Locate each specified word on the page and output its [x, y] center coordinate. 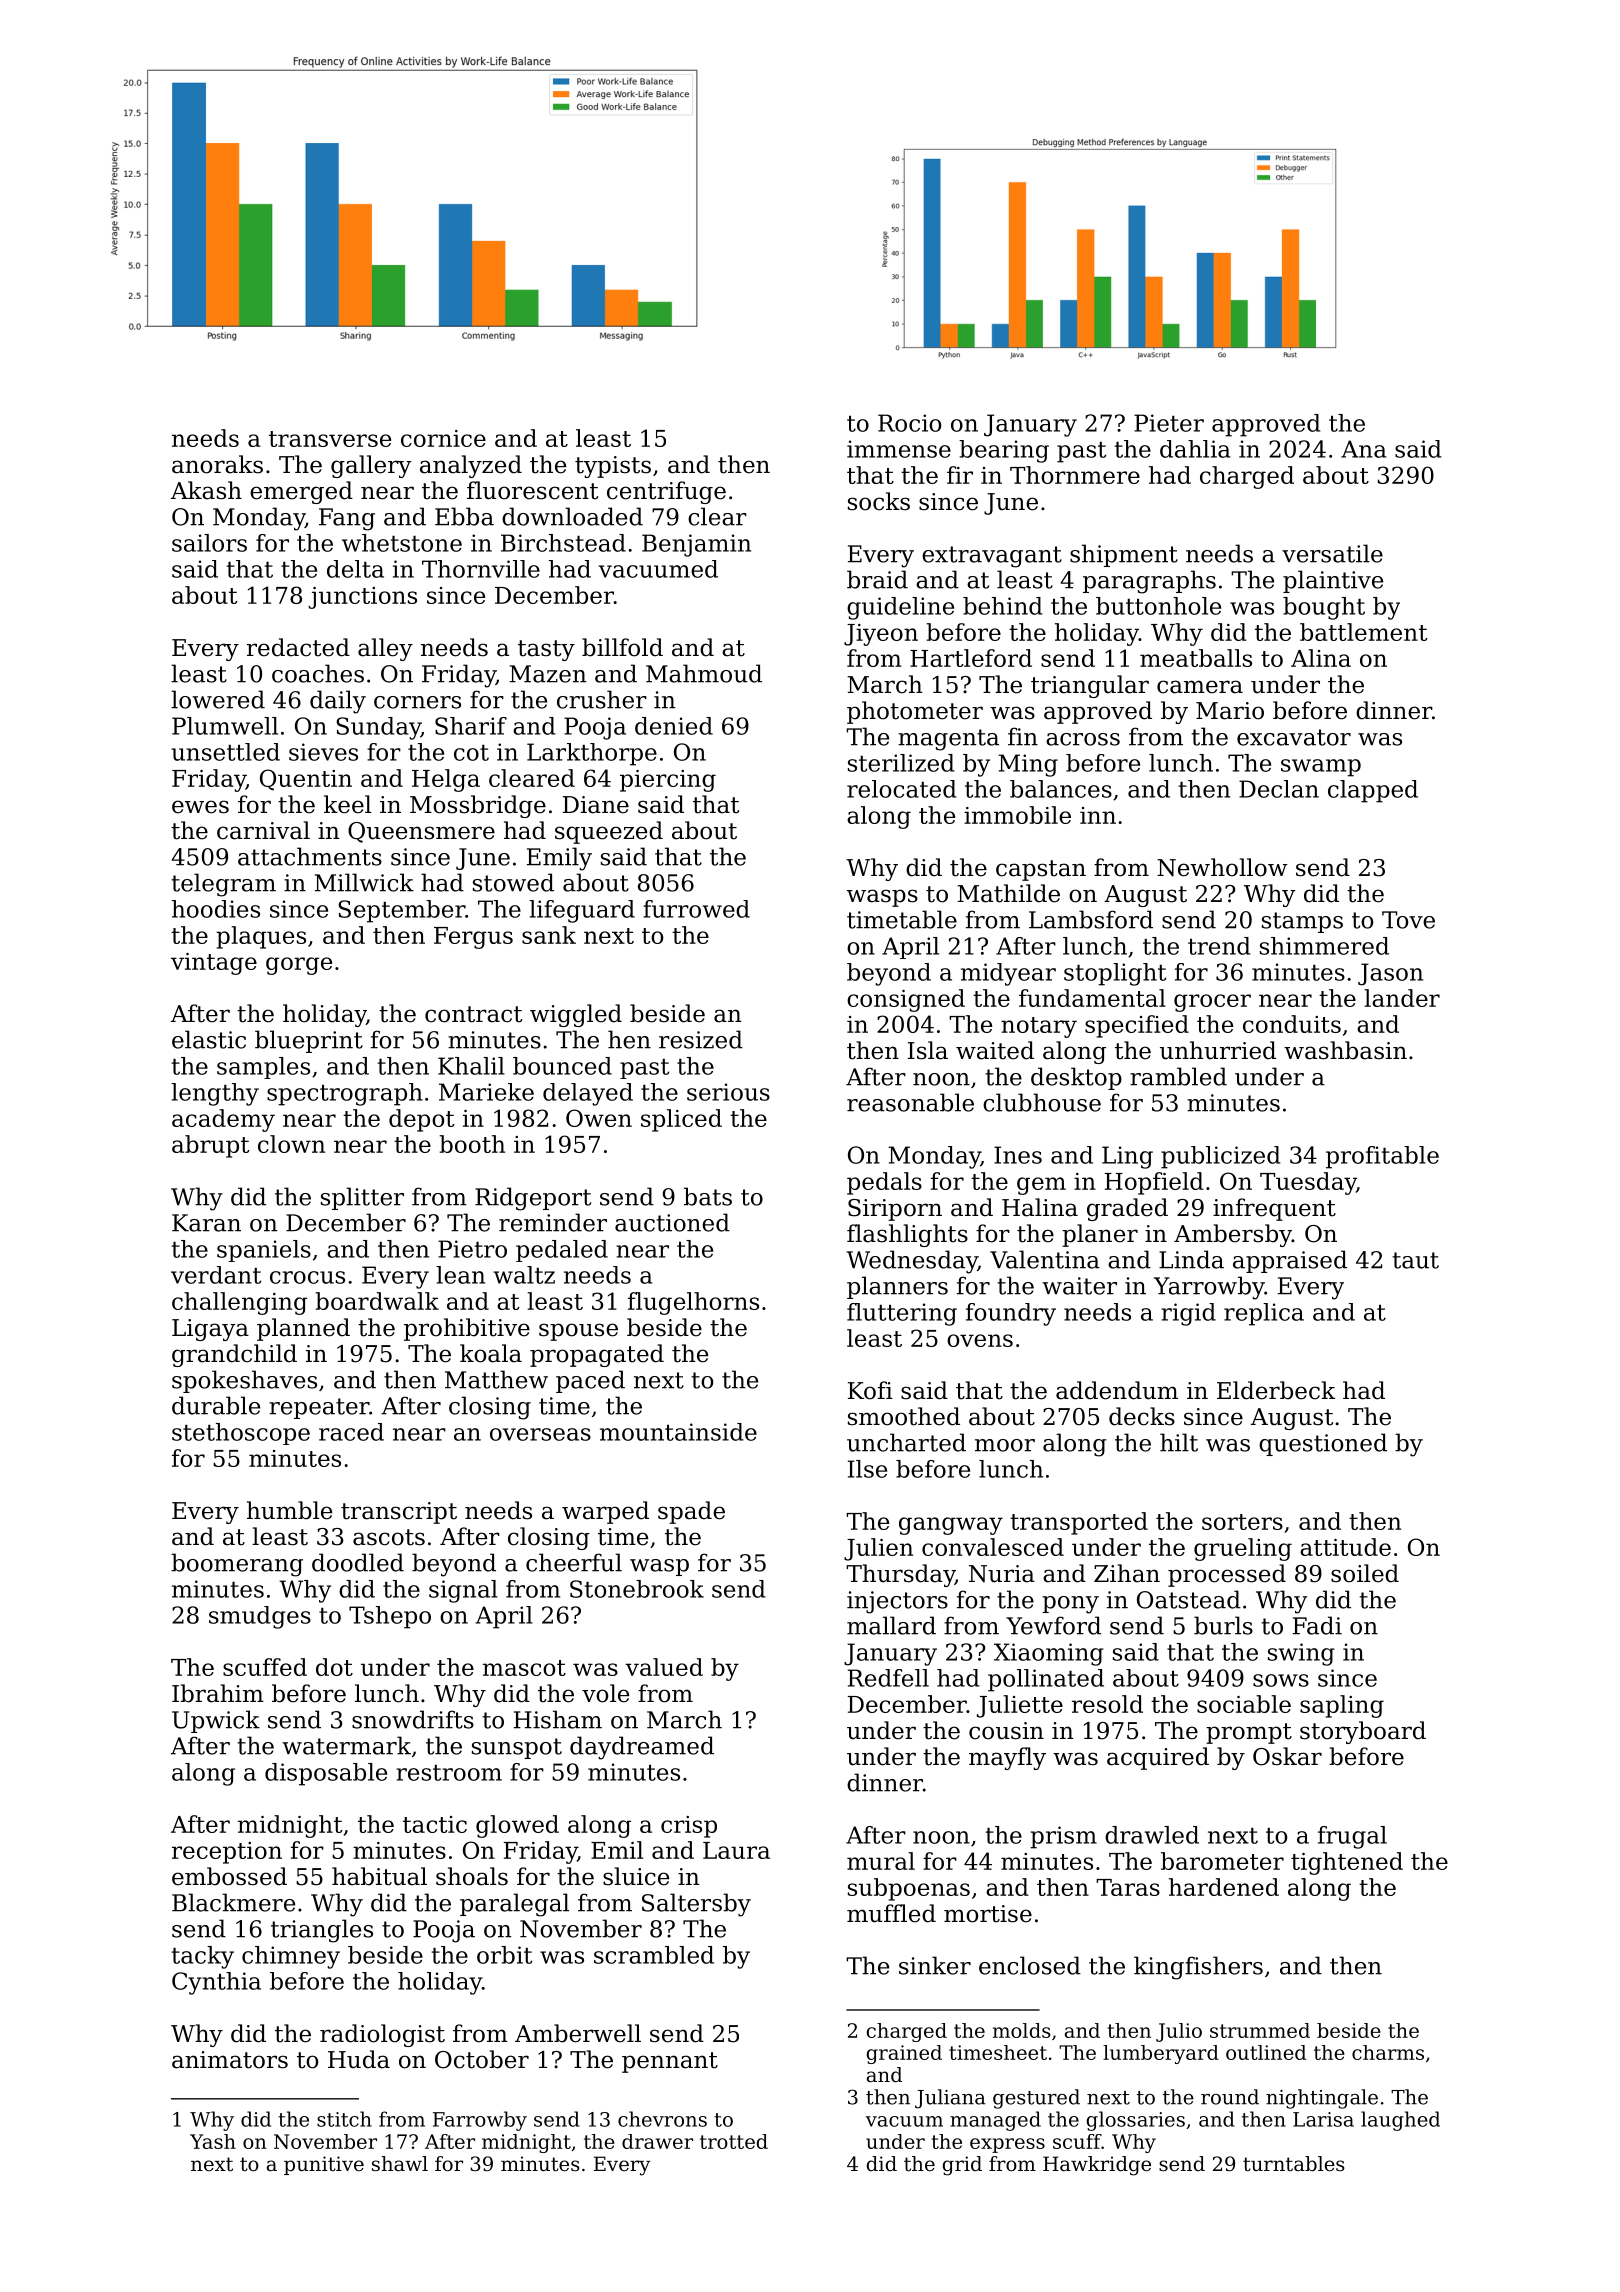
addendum [1117, 1390]
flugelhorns [693, 1303]
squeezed [609, 832]
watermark [346, 1745]
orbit [504, 1955]
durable [216, 1405]
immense [899, 449]
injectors [897, 1602]
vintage [214, 964]
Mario [1230, 711]
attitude [1345, 1547]
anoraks [217, 464]
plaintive [1333, 581]
